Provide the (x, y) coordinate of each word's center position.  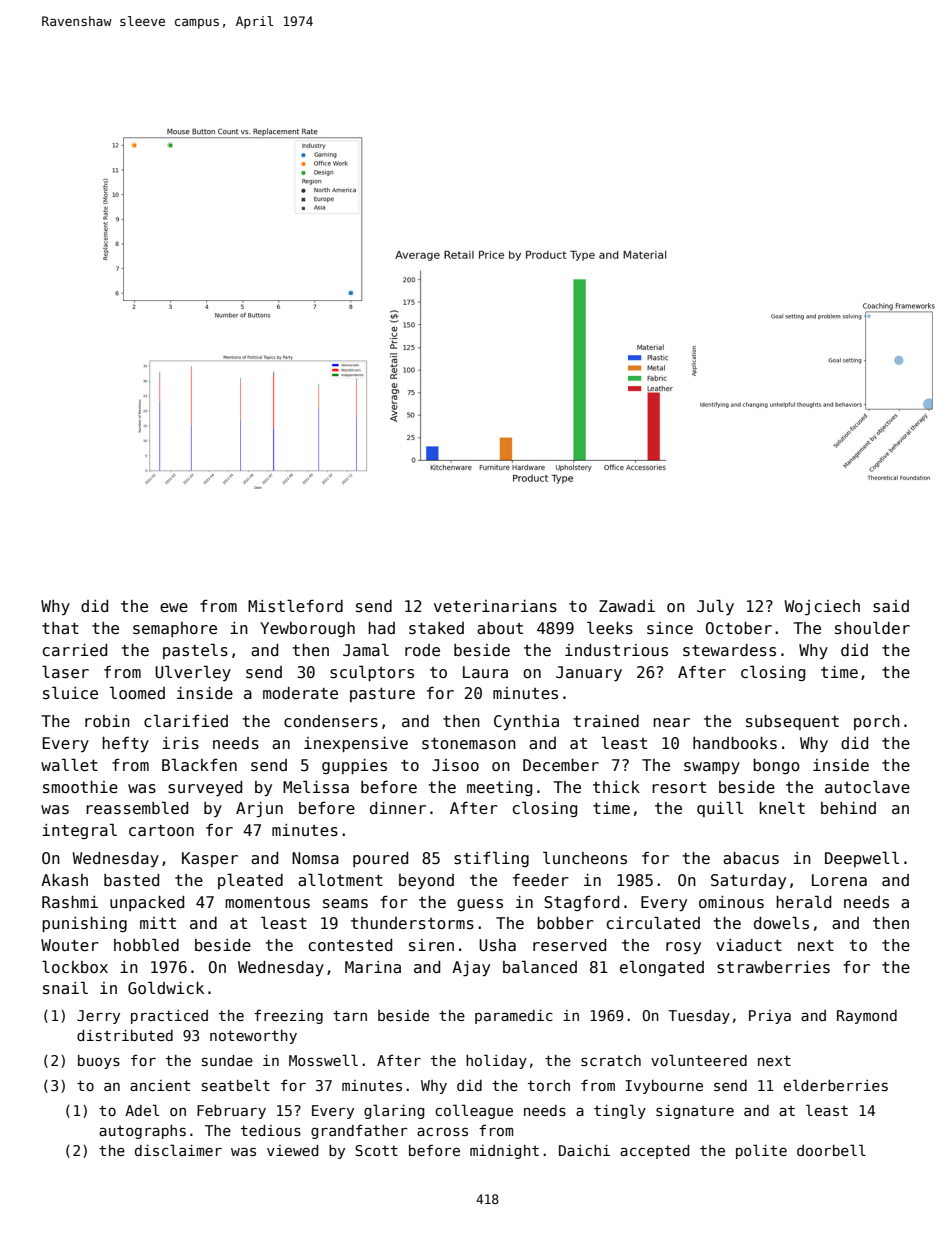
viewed (292, 1150)
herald (803, 901)
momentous (267, 903)
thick (616, 787)
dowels (781, 923)
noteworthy (253, 1037)
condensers (331, 721)
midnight (504, 1152)
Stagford (581, 903)
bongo (776, 766)
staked (436, 628)
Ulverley (193, 673)
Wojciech (822, 608)
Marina (373, 967)
